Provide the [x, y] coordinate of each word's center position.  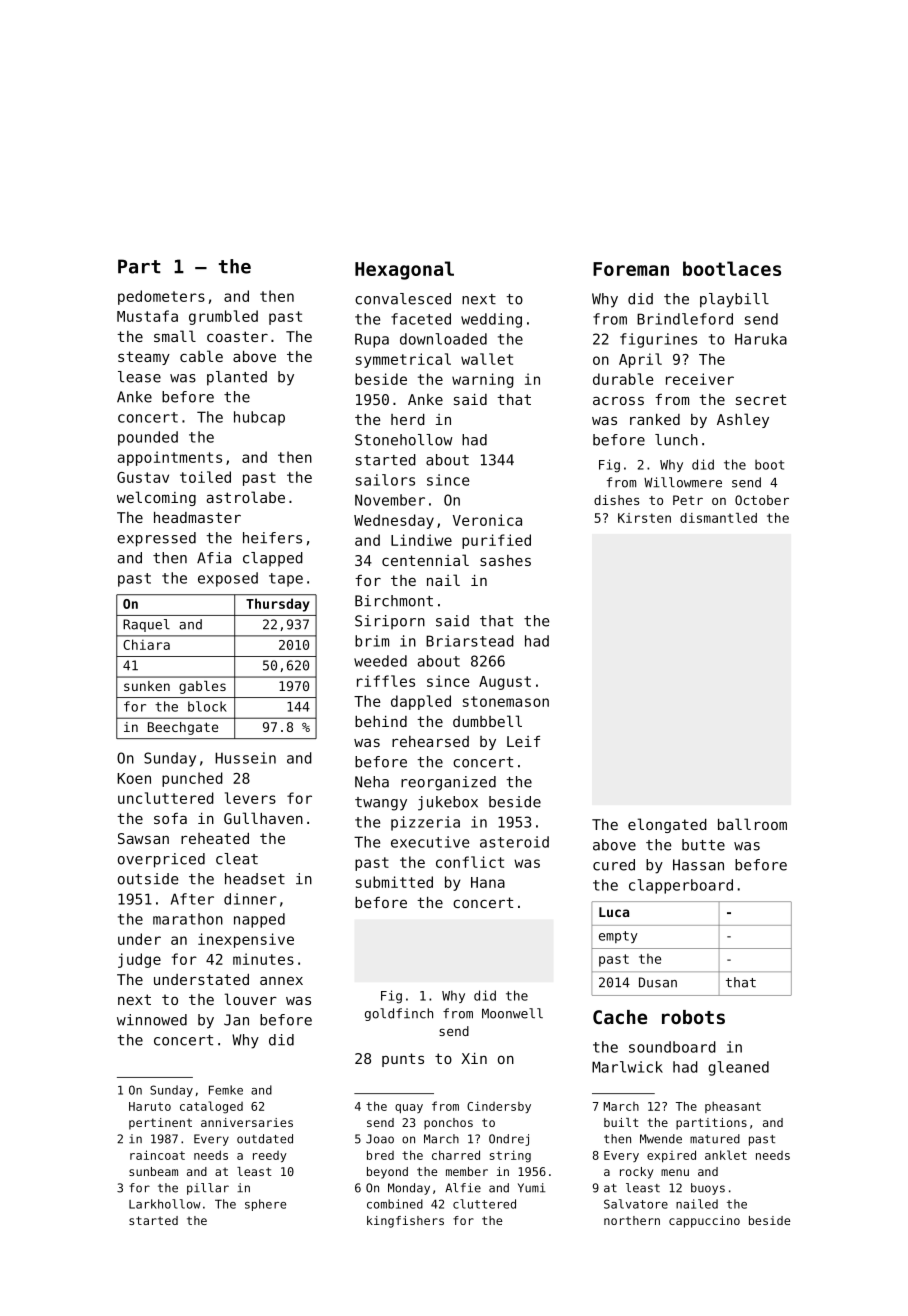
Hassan [698, 865]
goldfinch [399, 1014]
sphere [265, 1205]
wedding [491, 320]
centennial [425, 560]
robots [693, 1017]
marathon [188, 919]
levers [250, 798]
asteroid [514, 842]
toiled [205, 477]
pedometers [161, 297]
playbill [734, 300]
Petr [688, 500]
